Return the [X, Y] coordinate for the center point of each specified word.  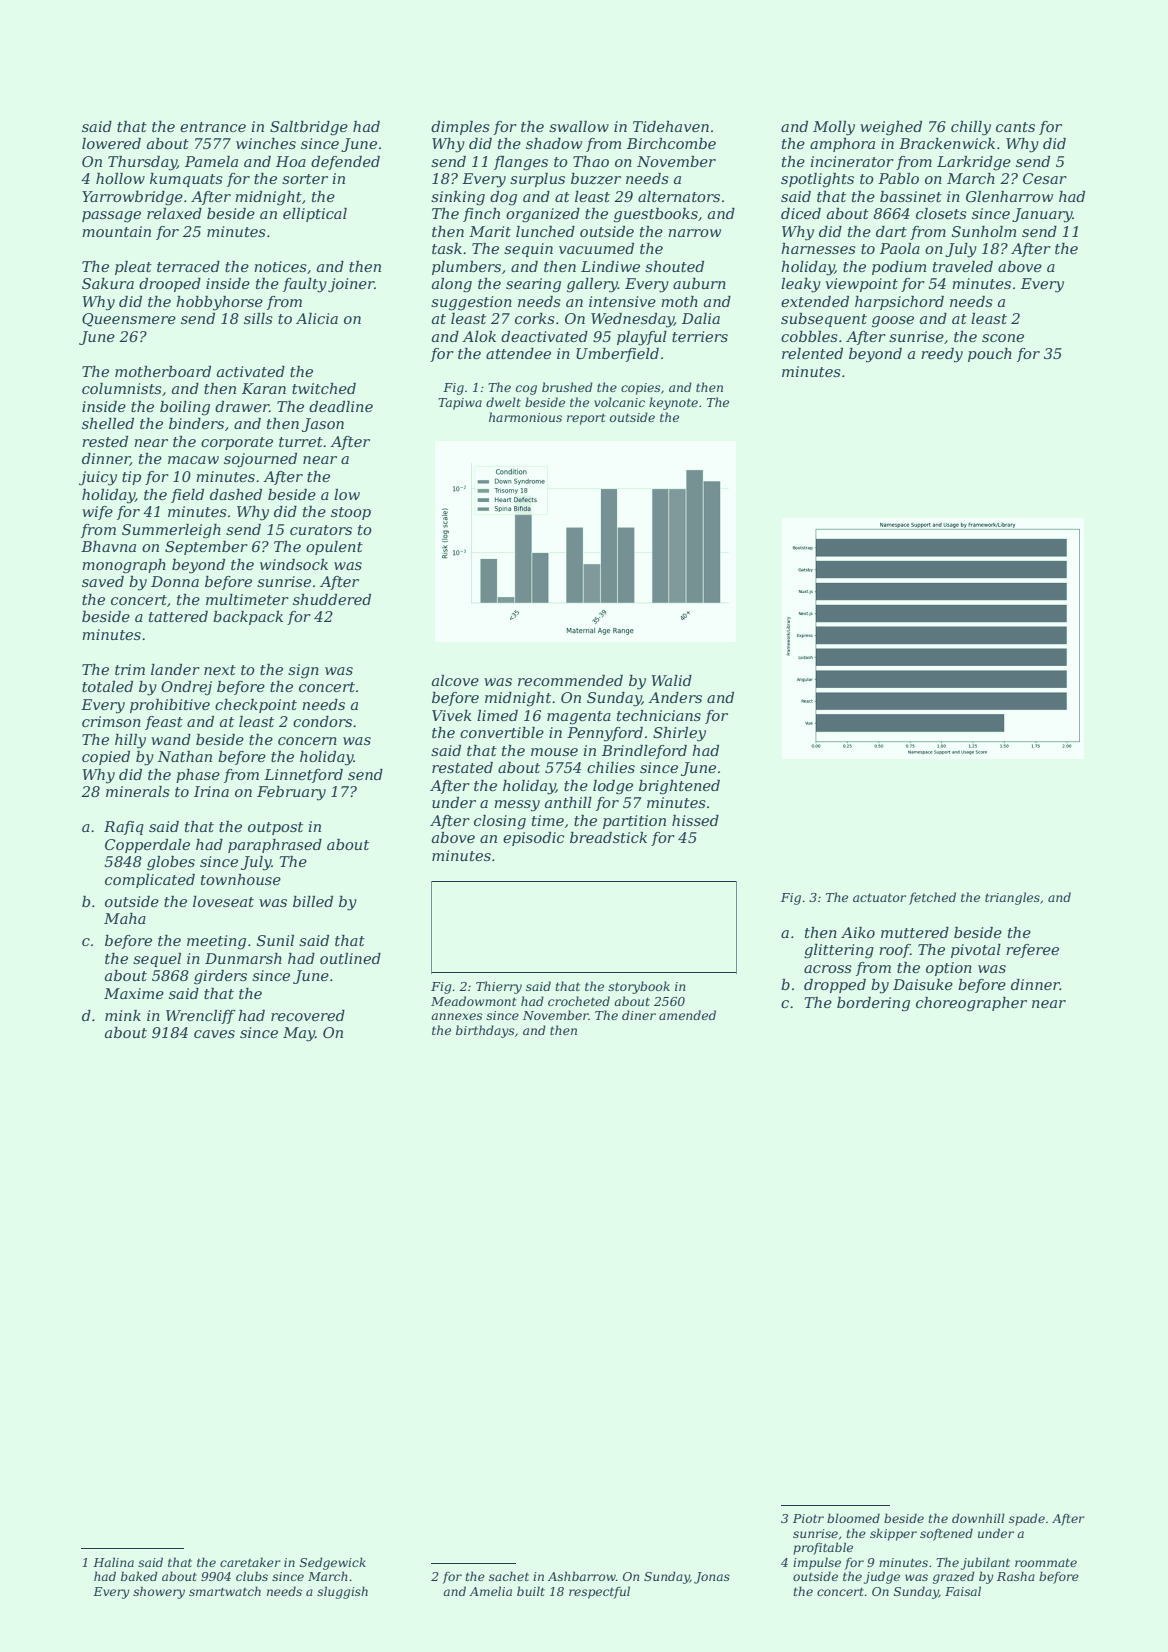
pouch [990, 355]
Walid [671, 680]
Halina [113, 1562]
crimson [111, 721]
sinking [458, 198]
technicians [659, 715]
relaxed [174, 213]
